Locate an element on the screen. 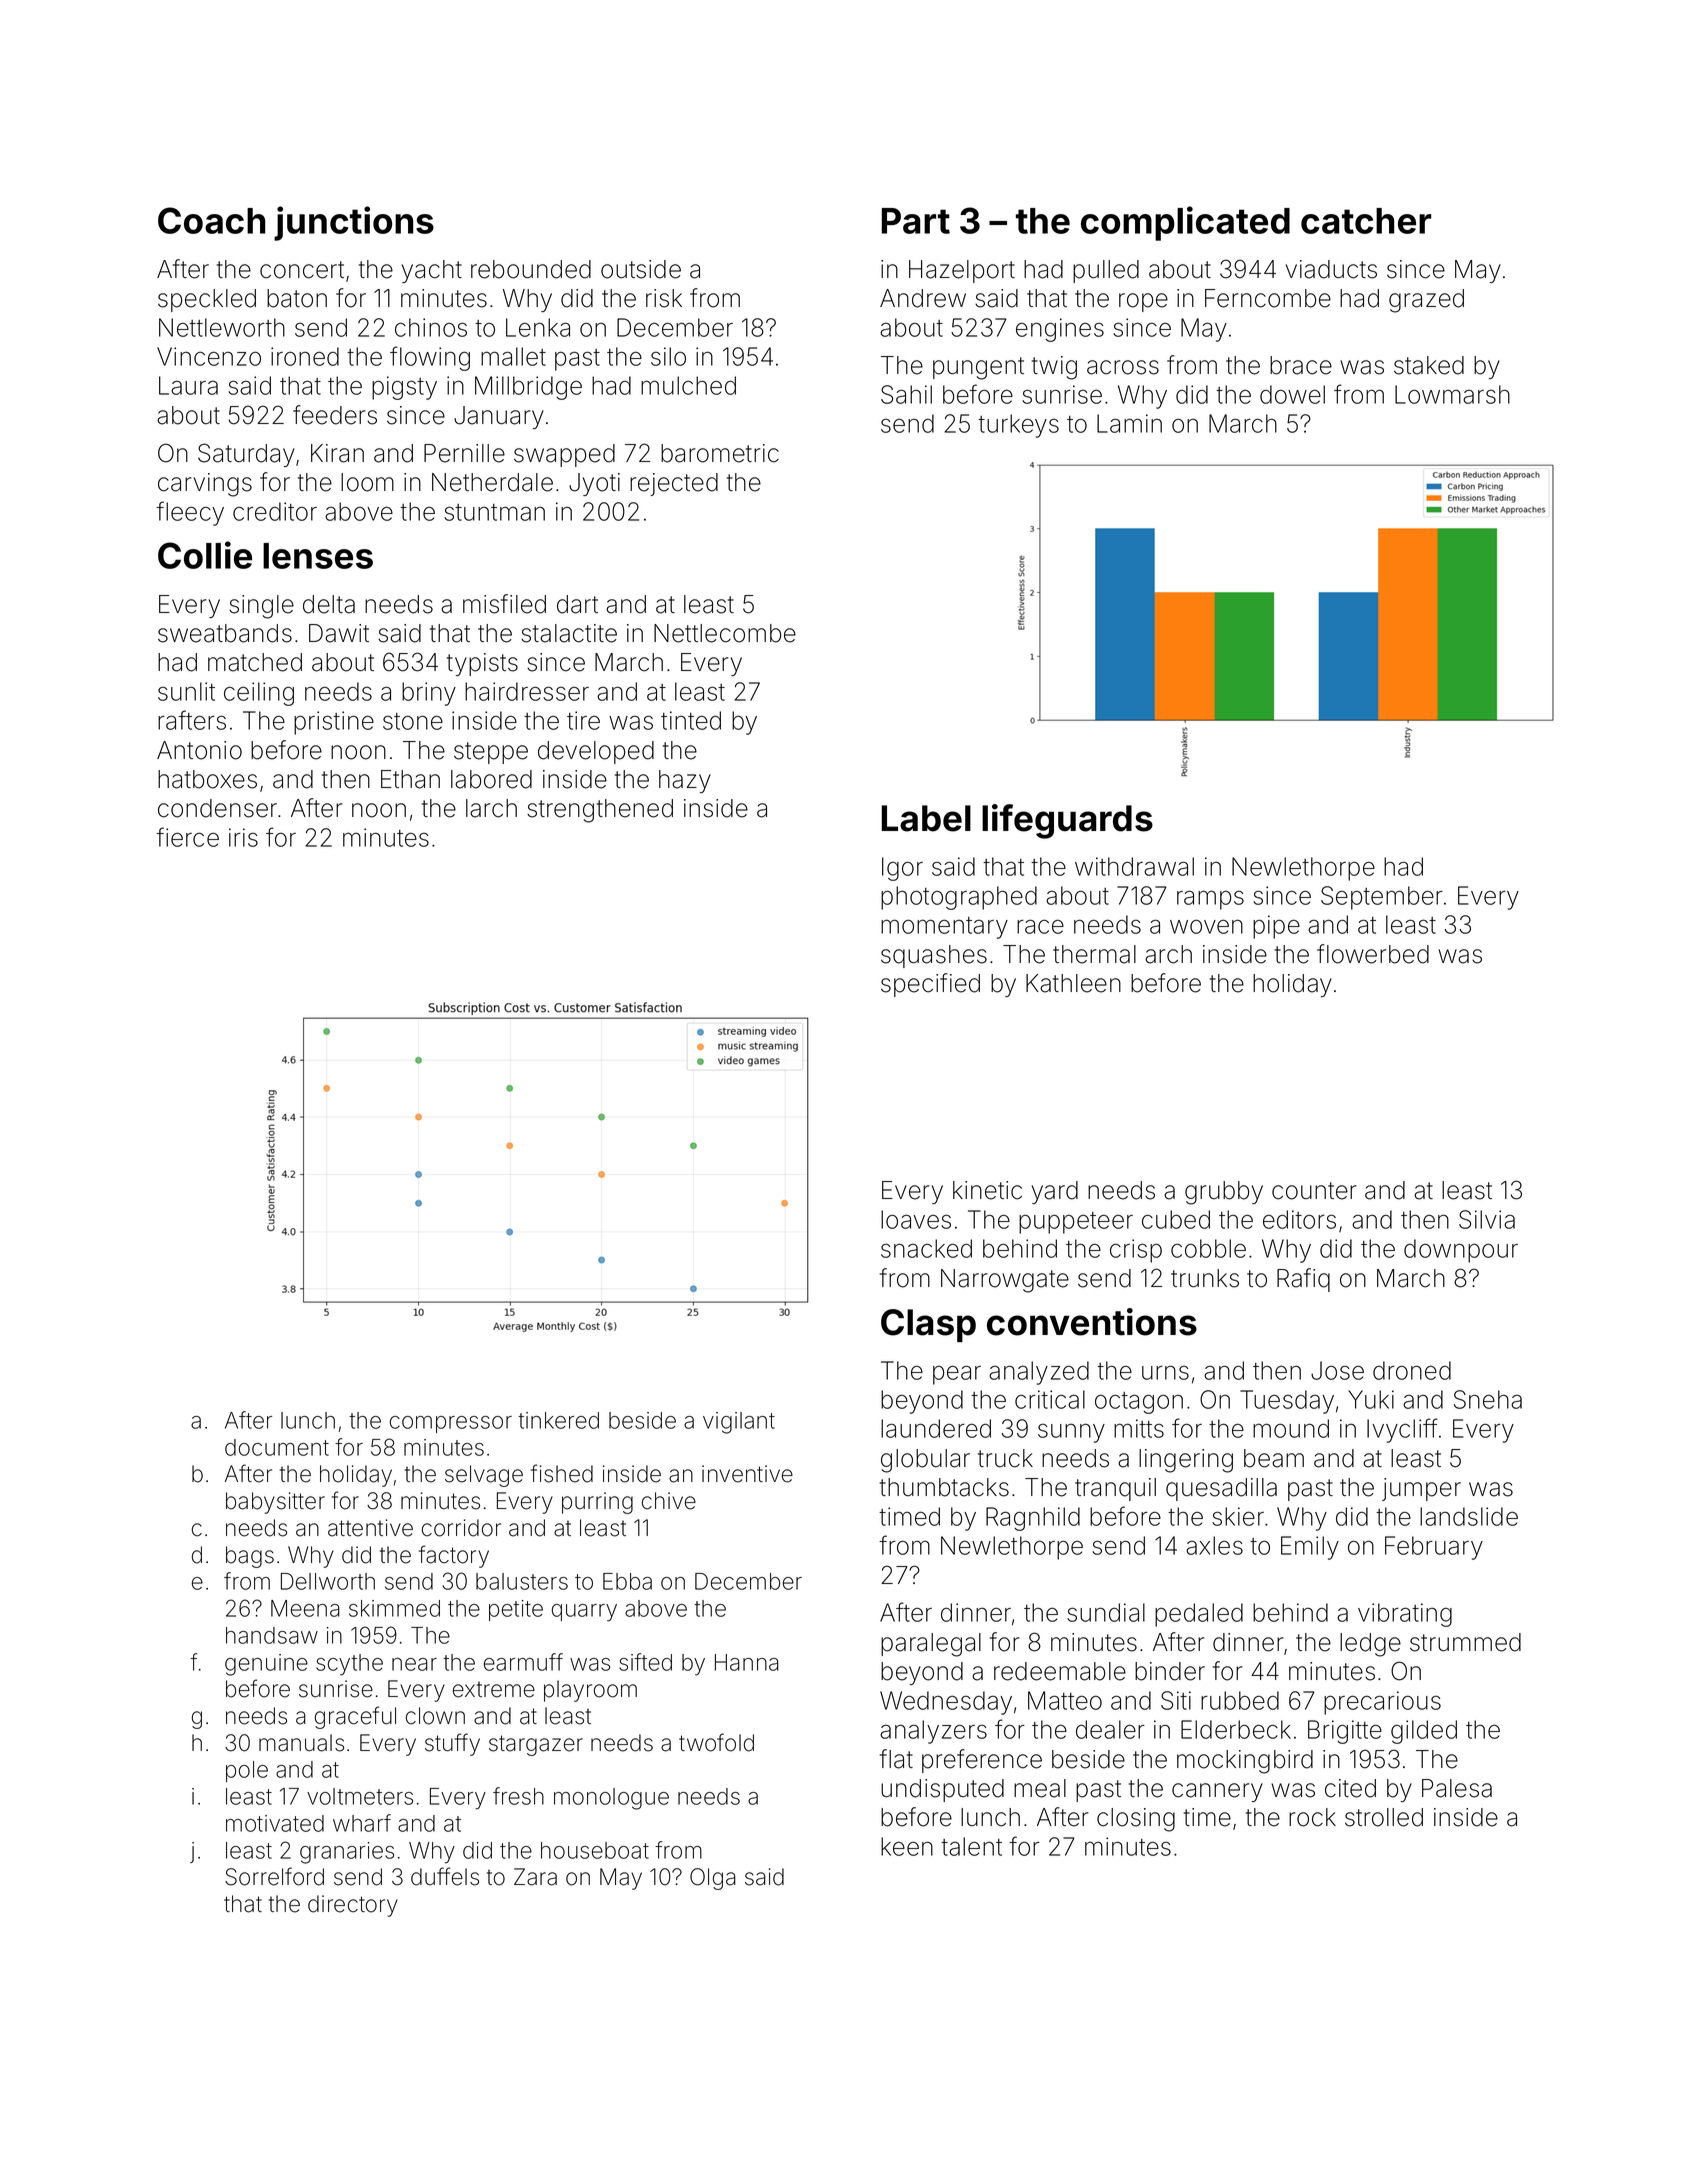 The image size is (1683, 2178). lifeguards is located at coordinates (1067, 821).
